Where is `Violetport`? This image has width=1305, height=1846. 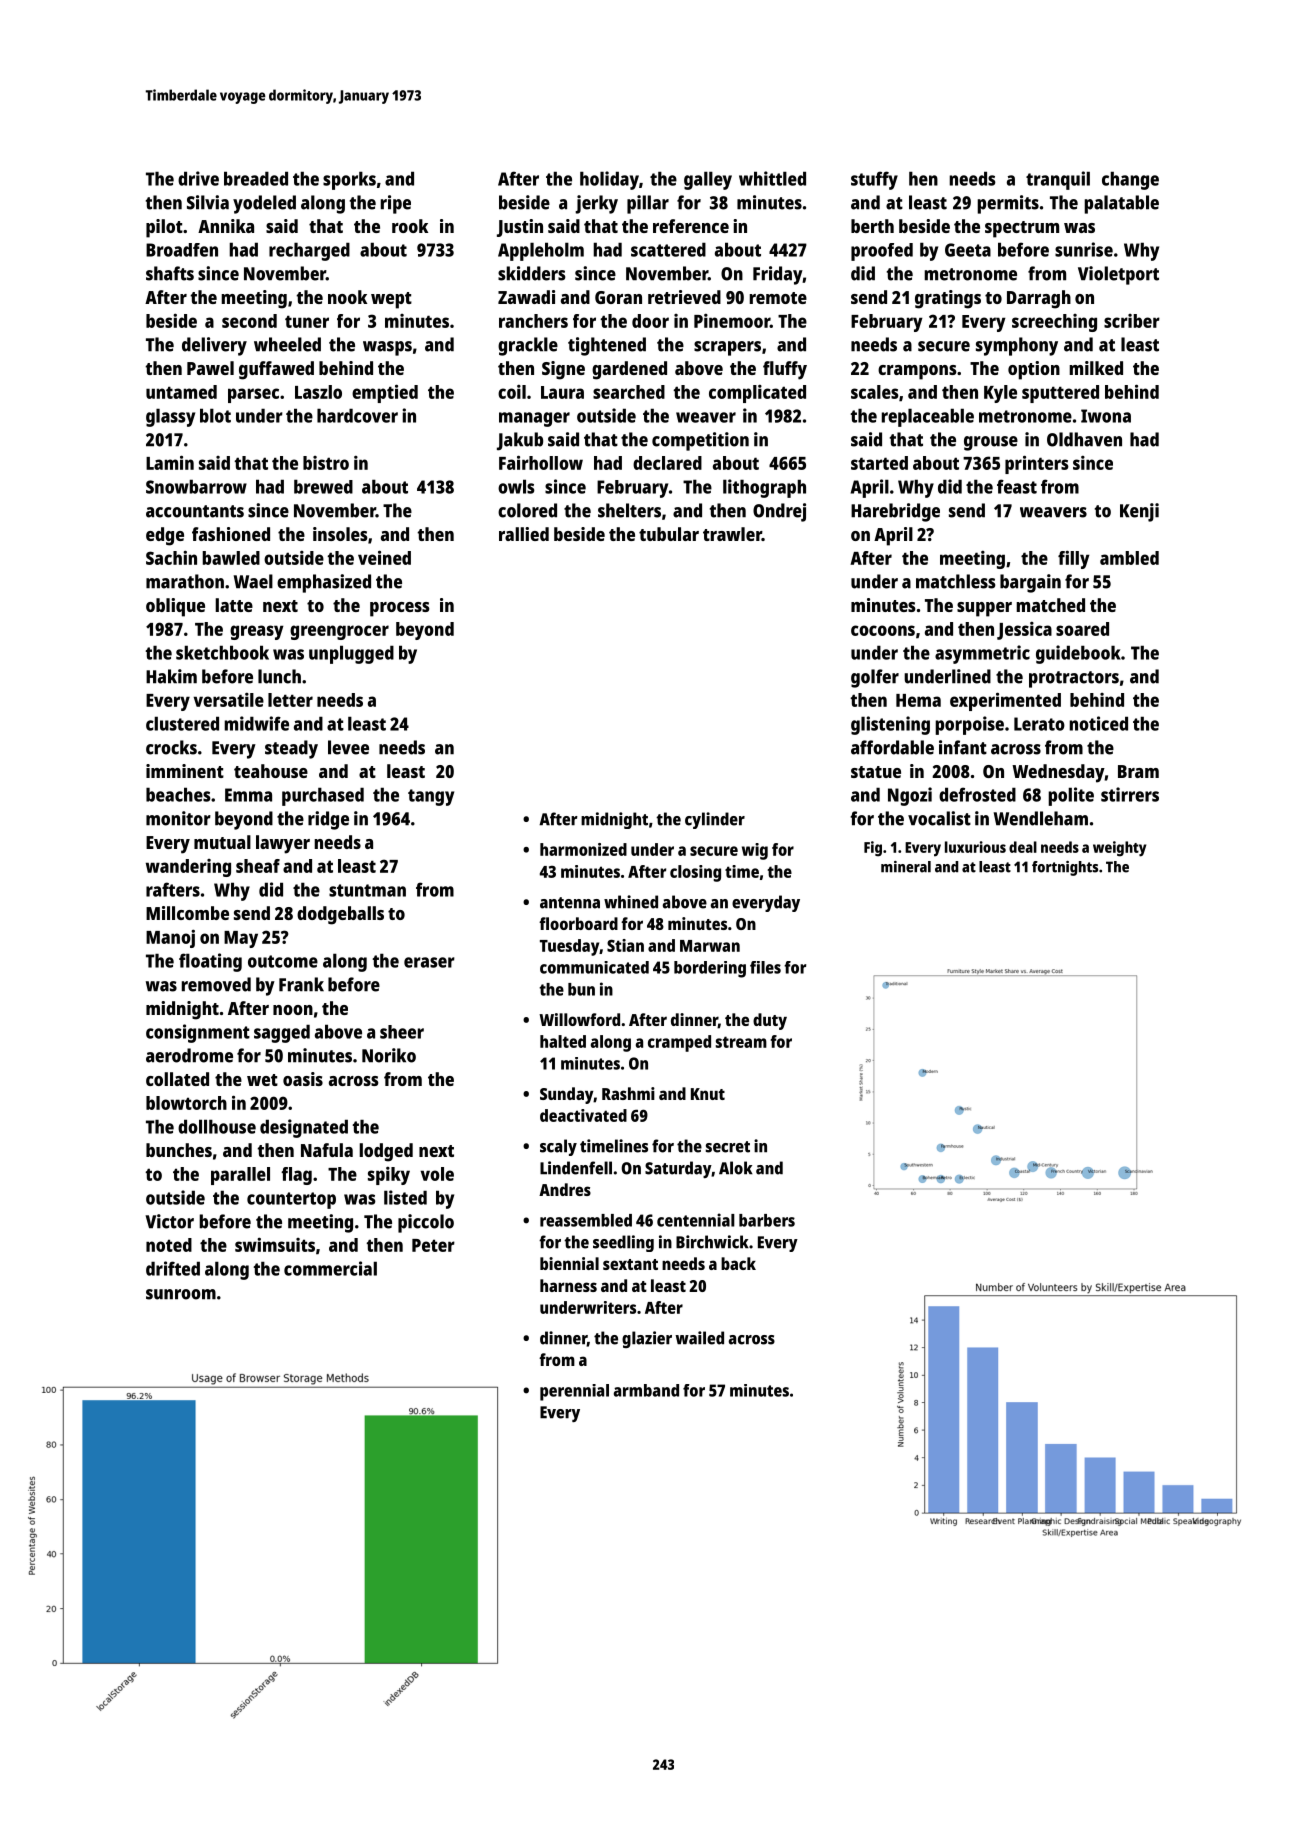 Violetport is located at coordinates (1118, 275).
